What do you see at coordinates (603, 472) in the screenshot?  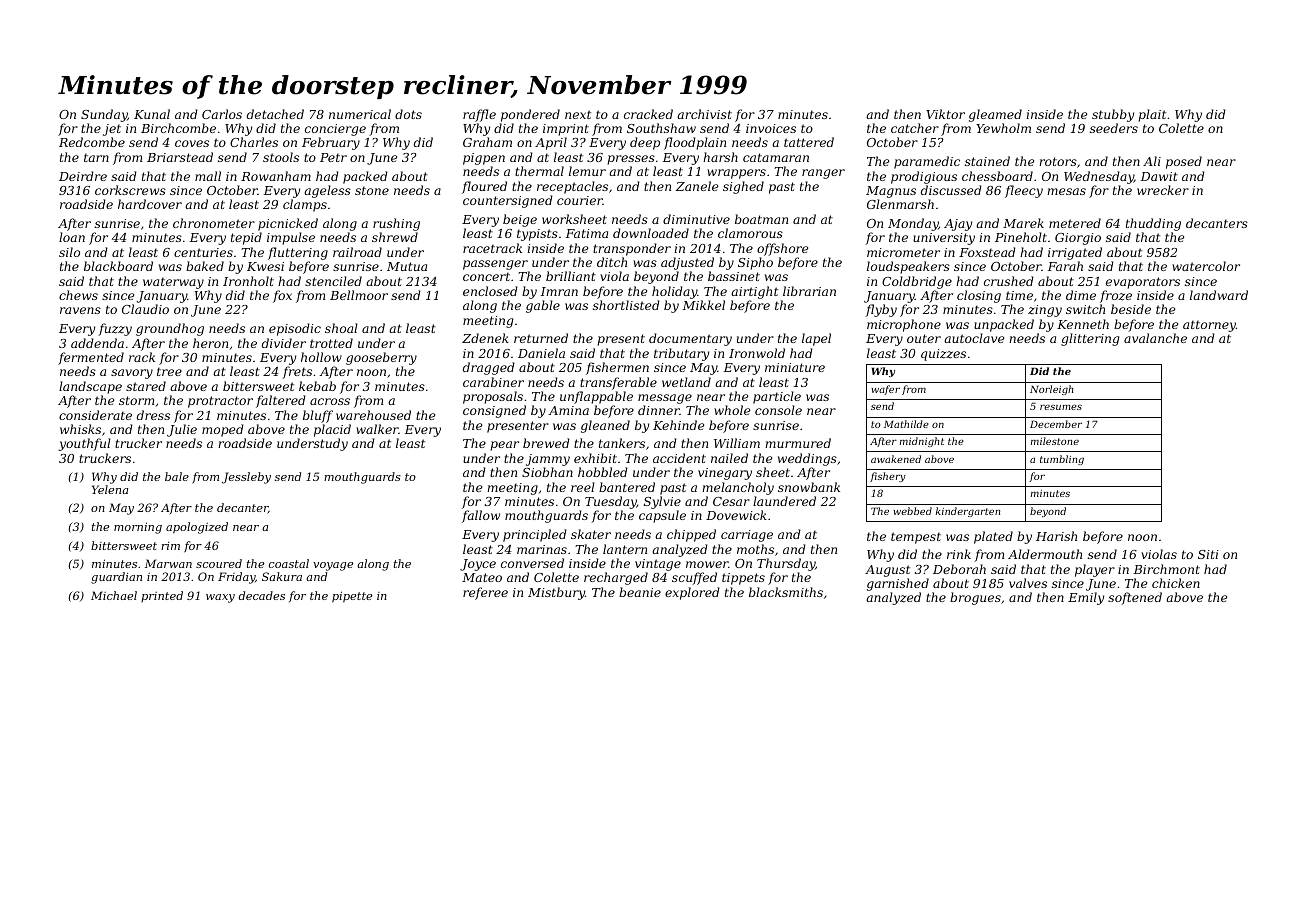 I see `hobbled` at bounding box center [603, 472].
